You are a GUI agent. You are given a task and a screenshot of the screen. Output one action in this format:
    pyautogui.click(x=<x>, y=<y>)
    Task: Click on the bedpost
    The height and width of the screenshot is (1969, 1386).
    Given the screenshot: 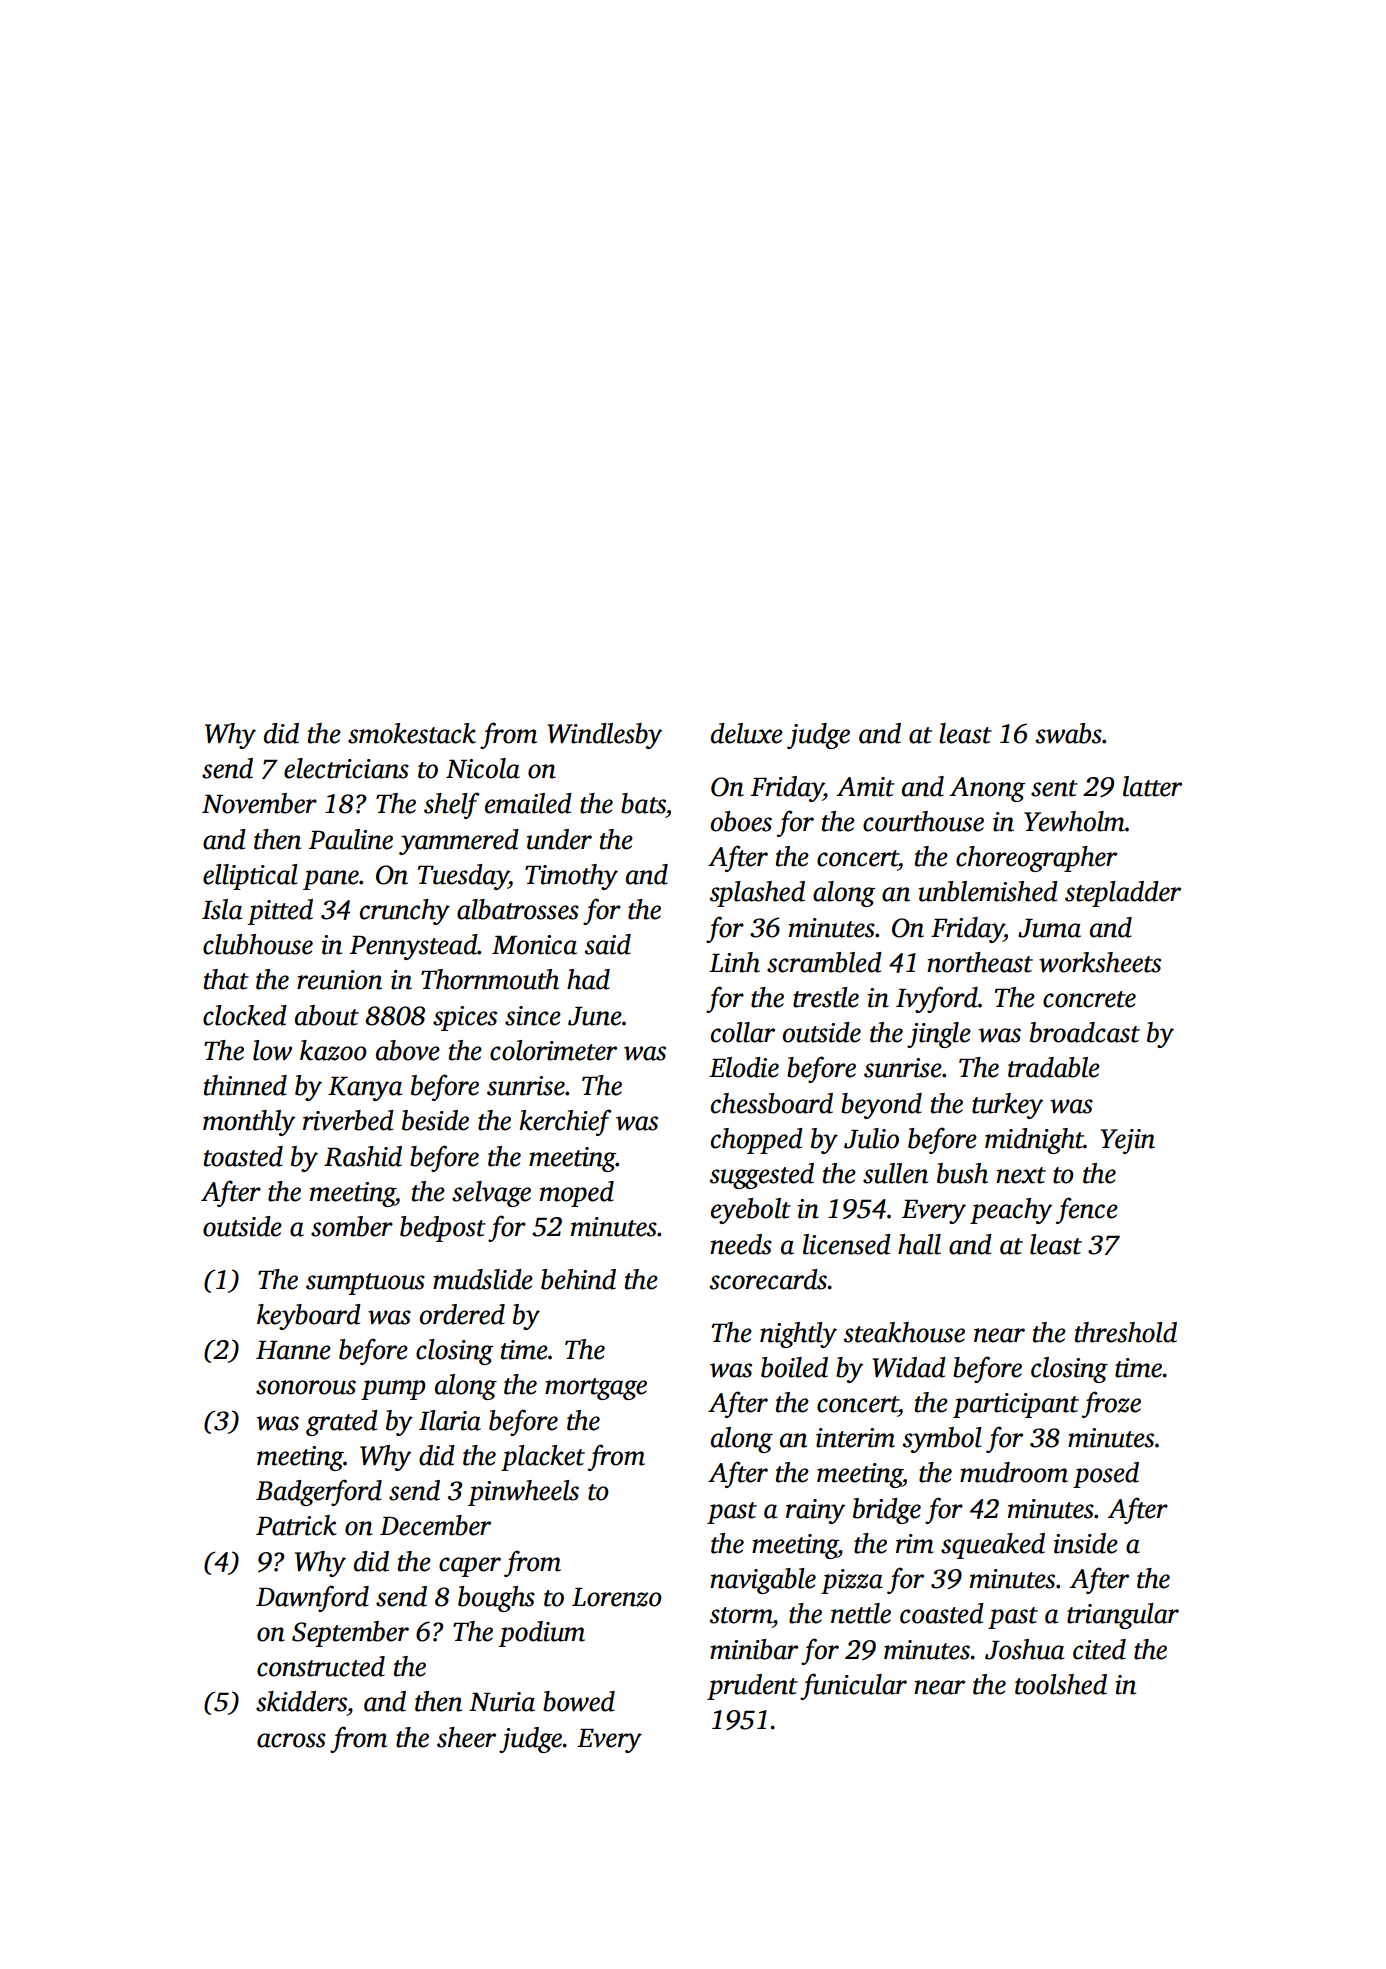 What is the action you would take?
    pyautogui.click(x=443, y=1229)
